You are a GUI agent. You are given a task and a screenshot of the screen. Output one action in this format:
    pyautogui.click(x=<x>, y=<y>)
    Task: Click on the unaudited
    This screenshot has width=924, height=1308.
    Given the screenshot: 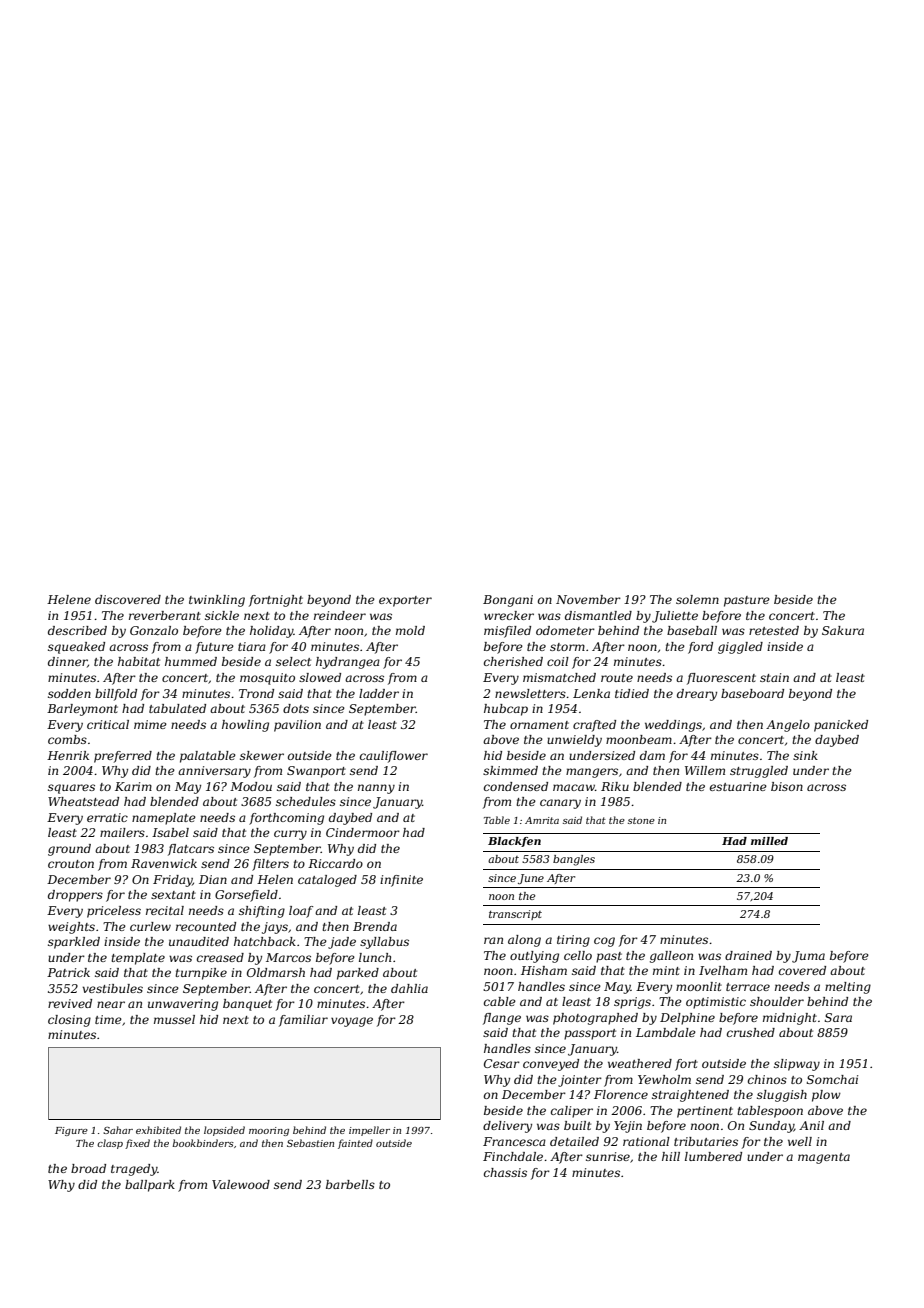 What is the action you would take?
    pyautogui.click(x=199, y=941)
